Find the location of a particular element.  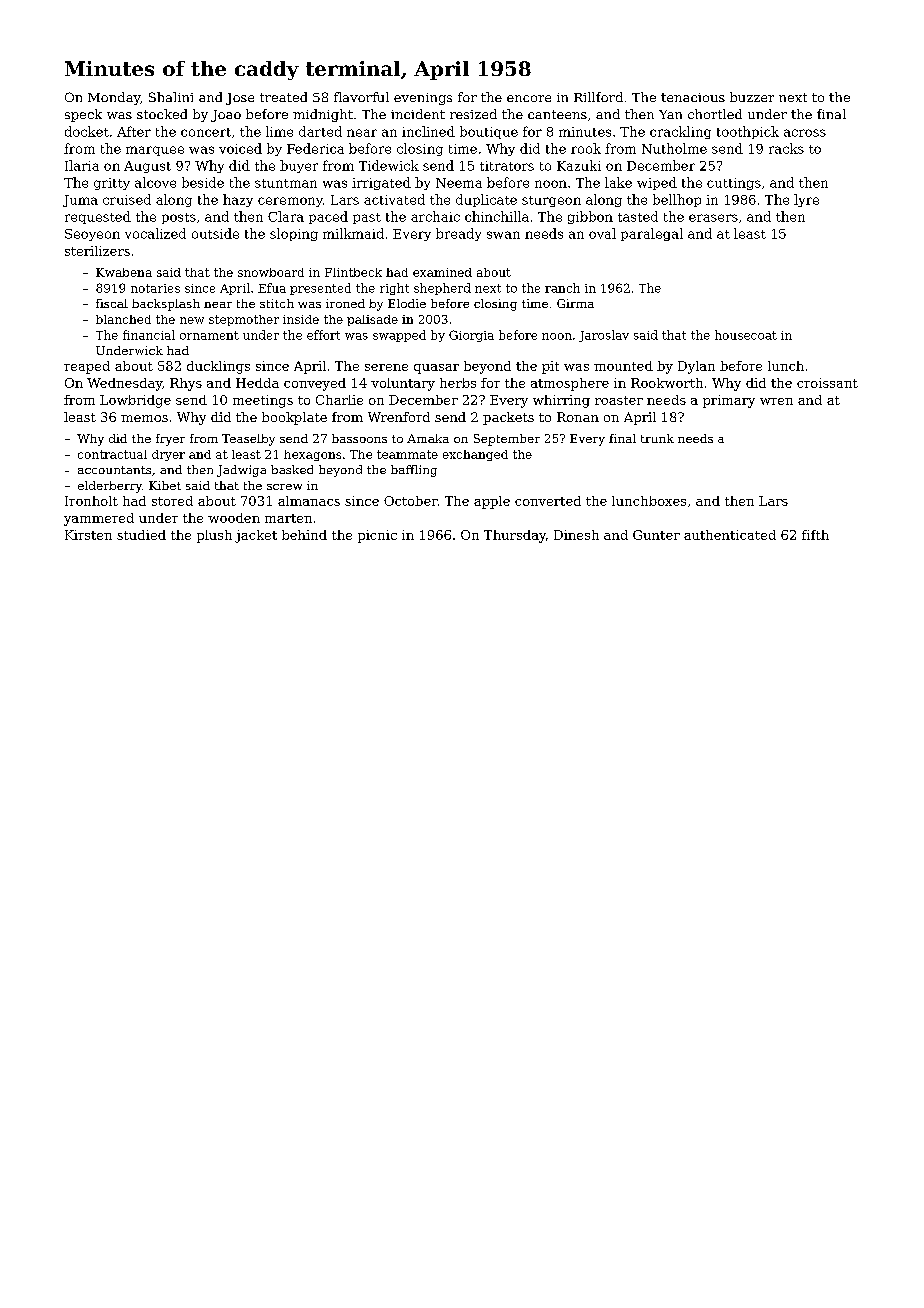

Nutholme is located at coordinates (674, 148).
